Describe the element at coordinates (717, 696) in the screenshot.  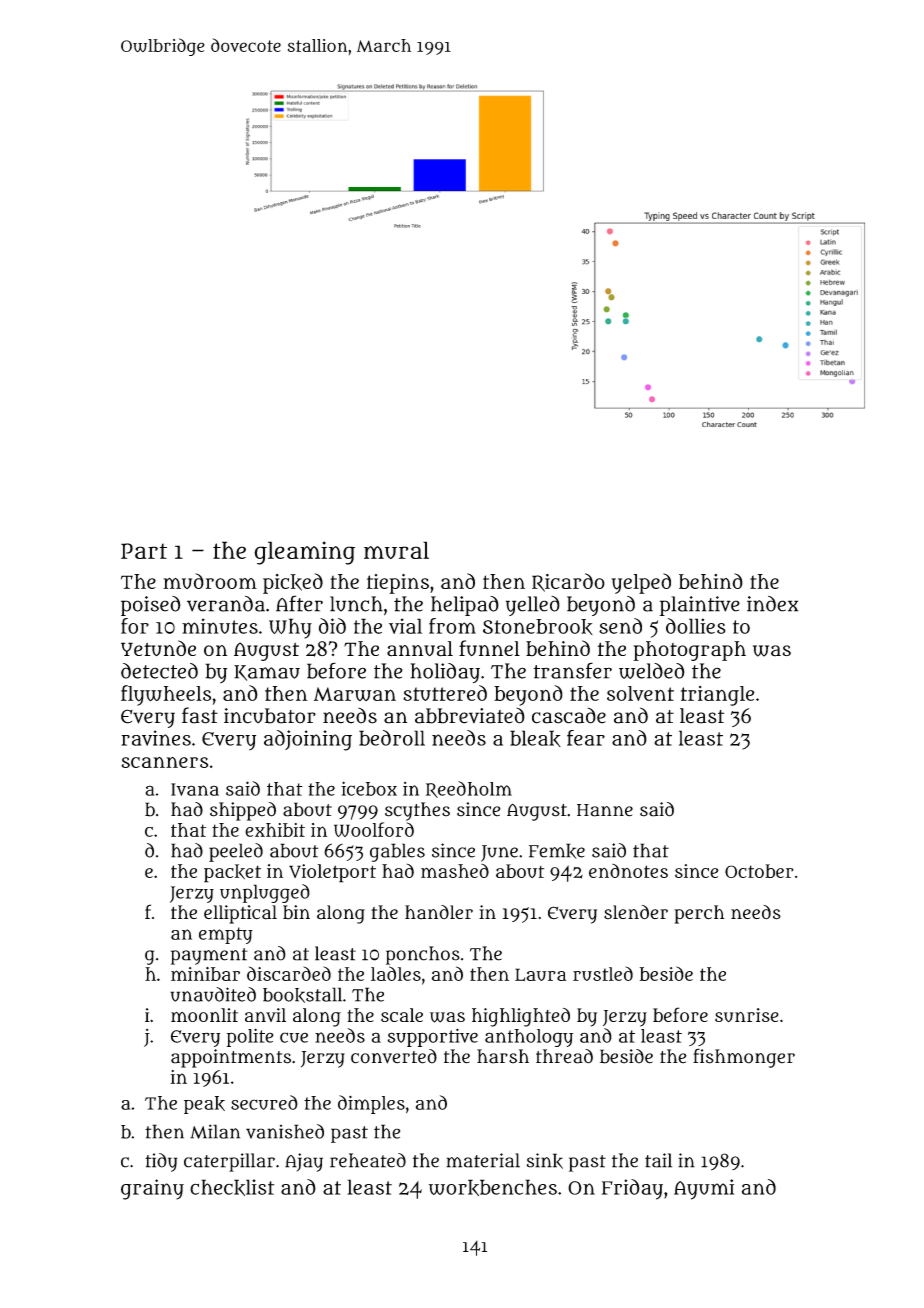
I see `triangle` at that location.
